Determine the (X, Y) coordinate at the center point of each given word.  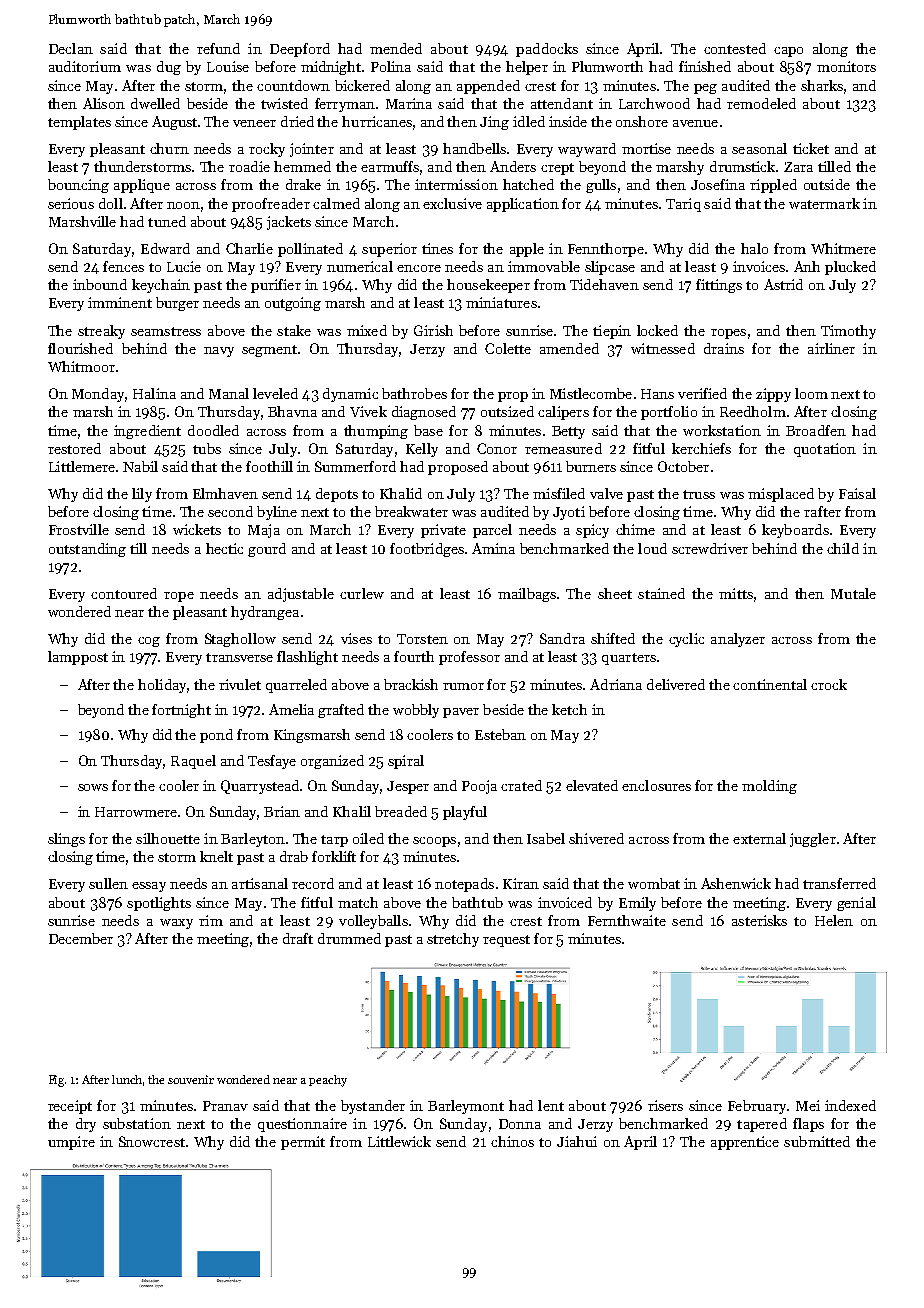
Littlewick (399, 1141)
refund (218, 48)
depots (337, 495)
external (759, 838)
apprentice (745, 1143)
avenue (695, 123)
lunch (127, 1079)
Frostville (79, 529)
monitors (846, 66)
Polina (391, 66)
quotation (825, 450)
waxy (176, 924)
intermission (456, 184)
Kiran (521, 883)
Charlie (249, 248)
